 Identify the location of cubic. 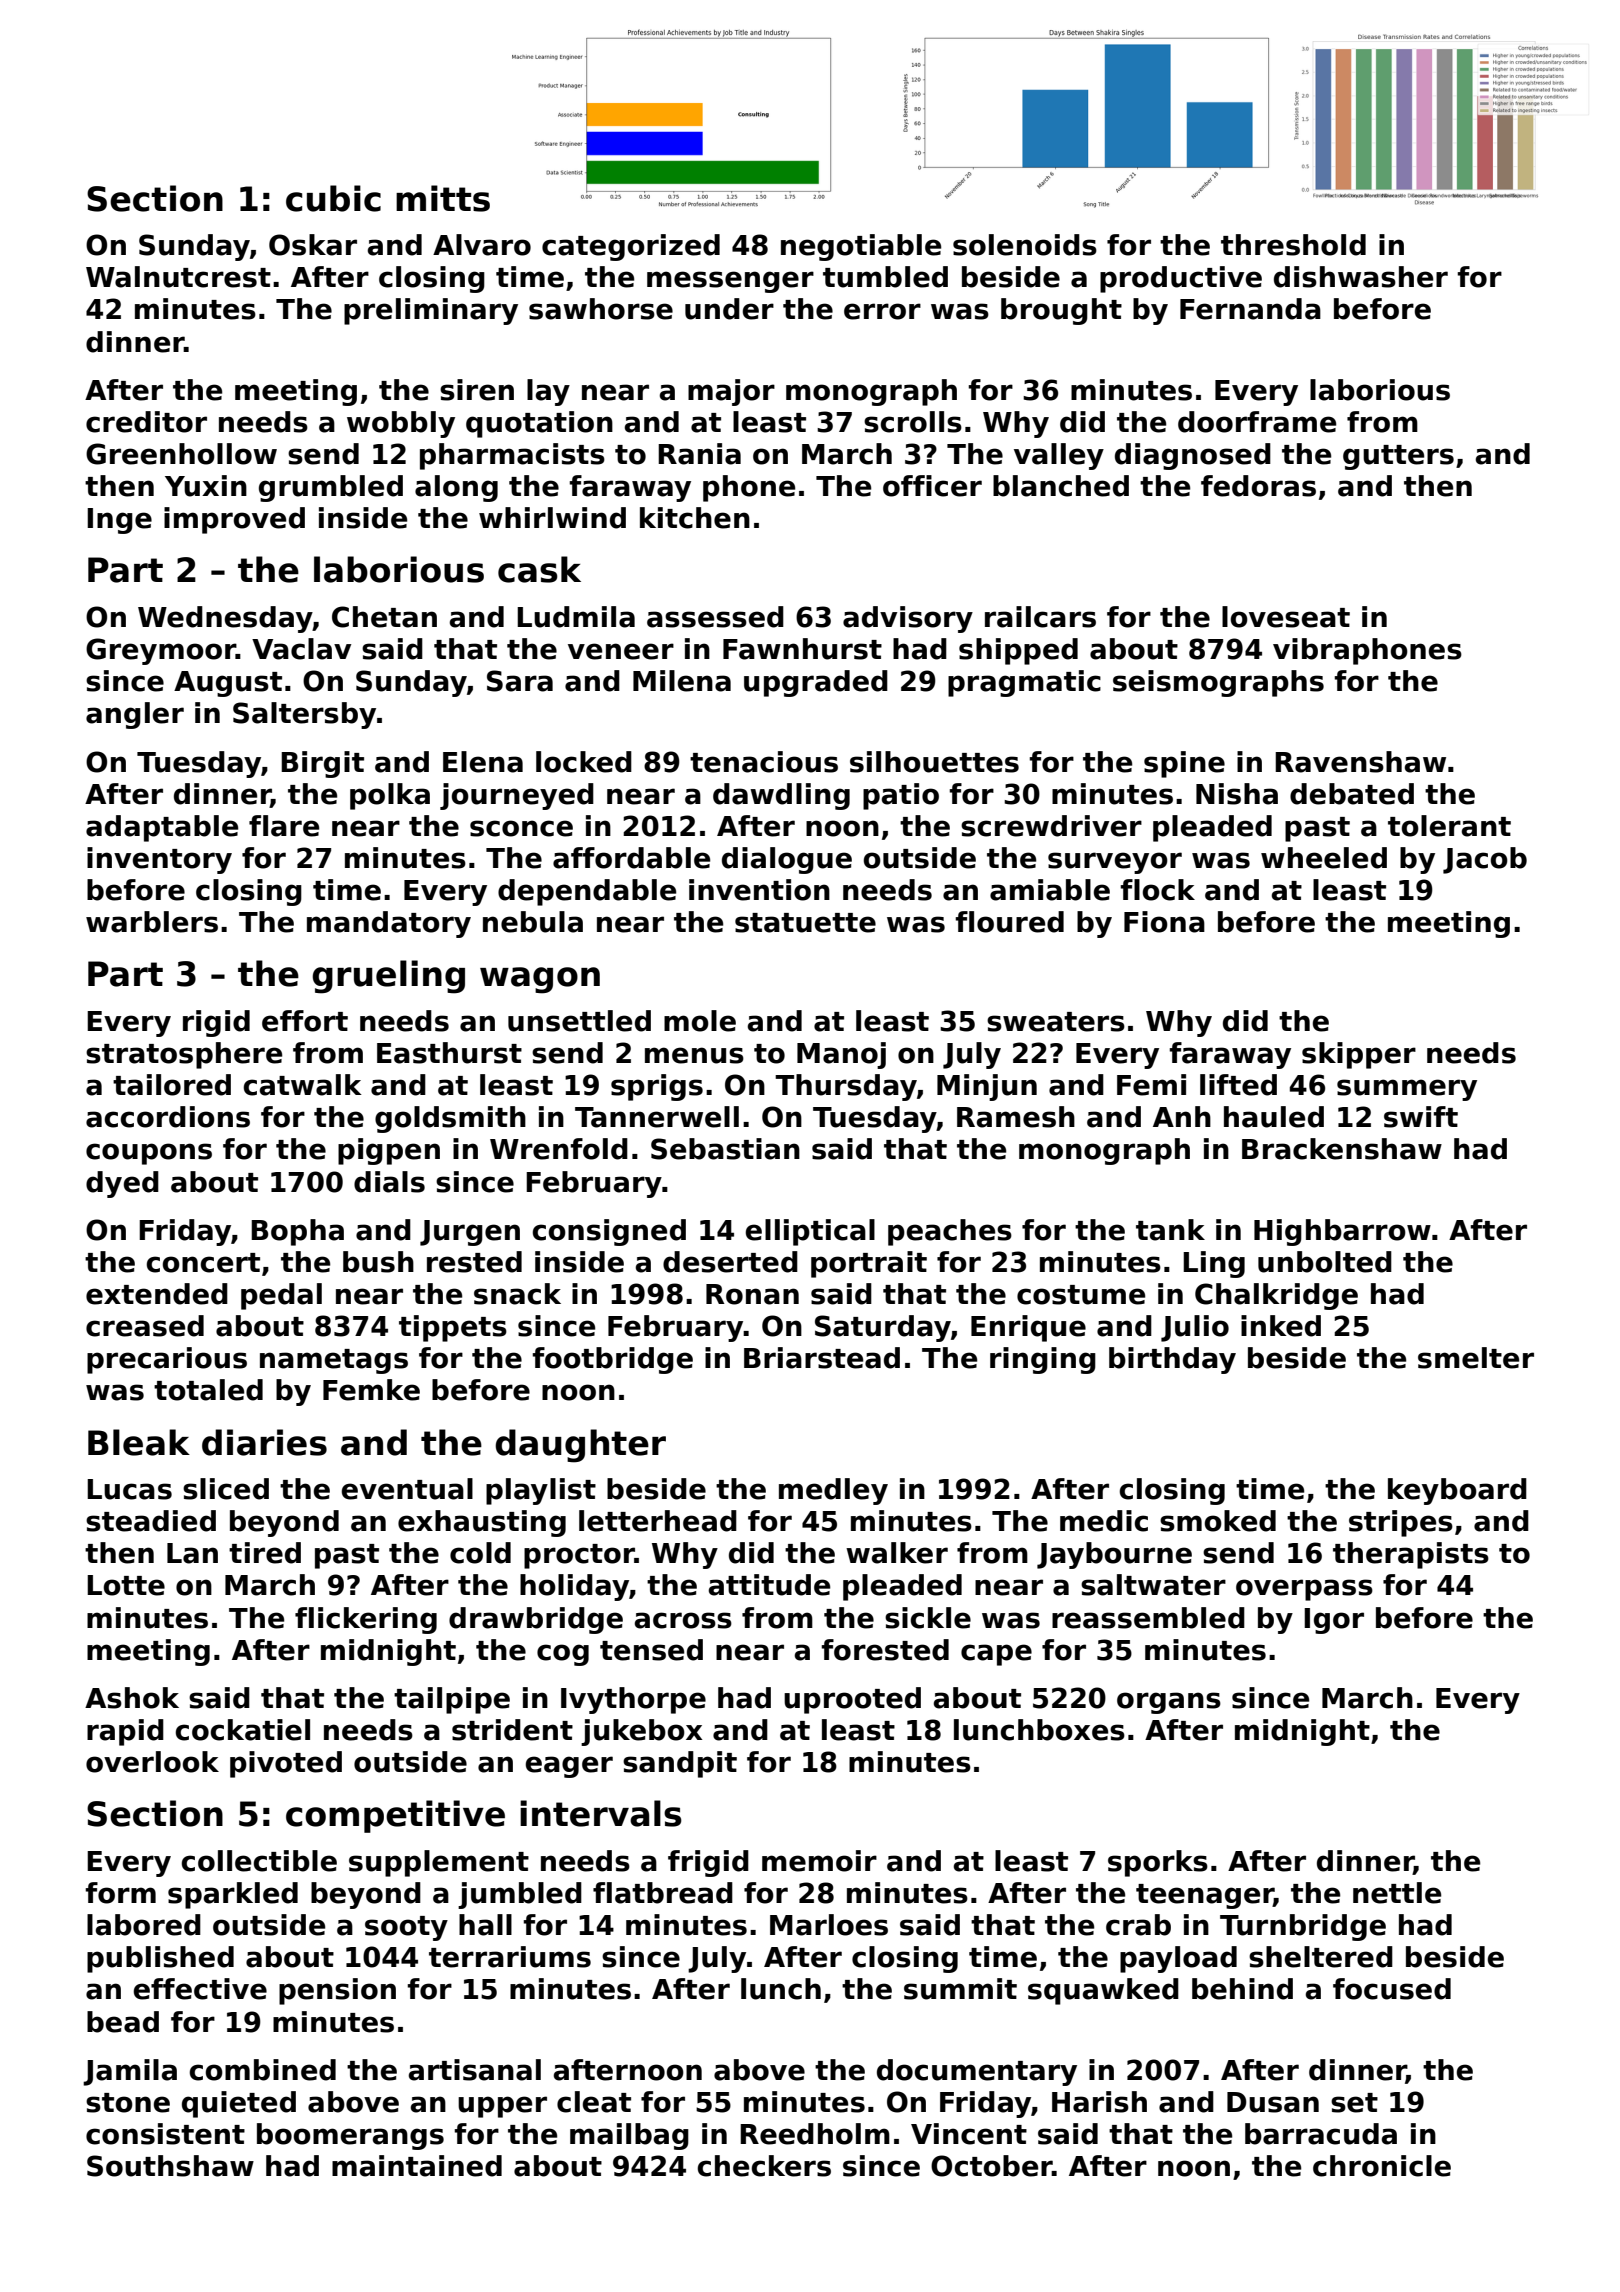
(333, 198).
